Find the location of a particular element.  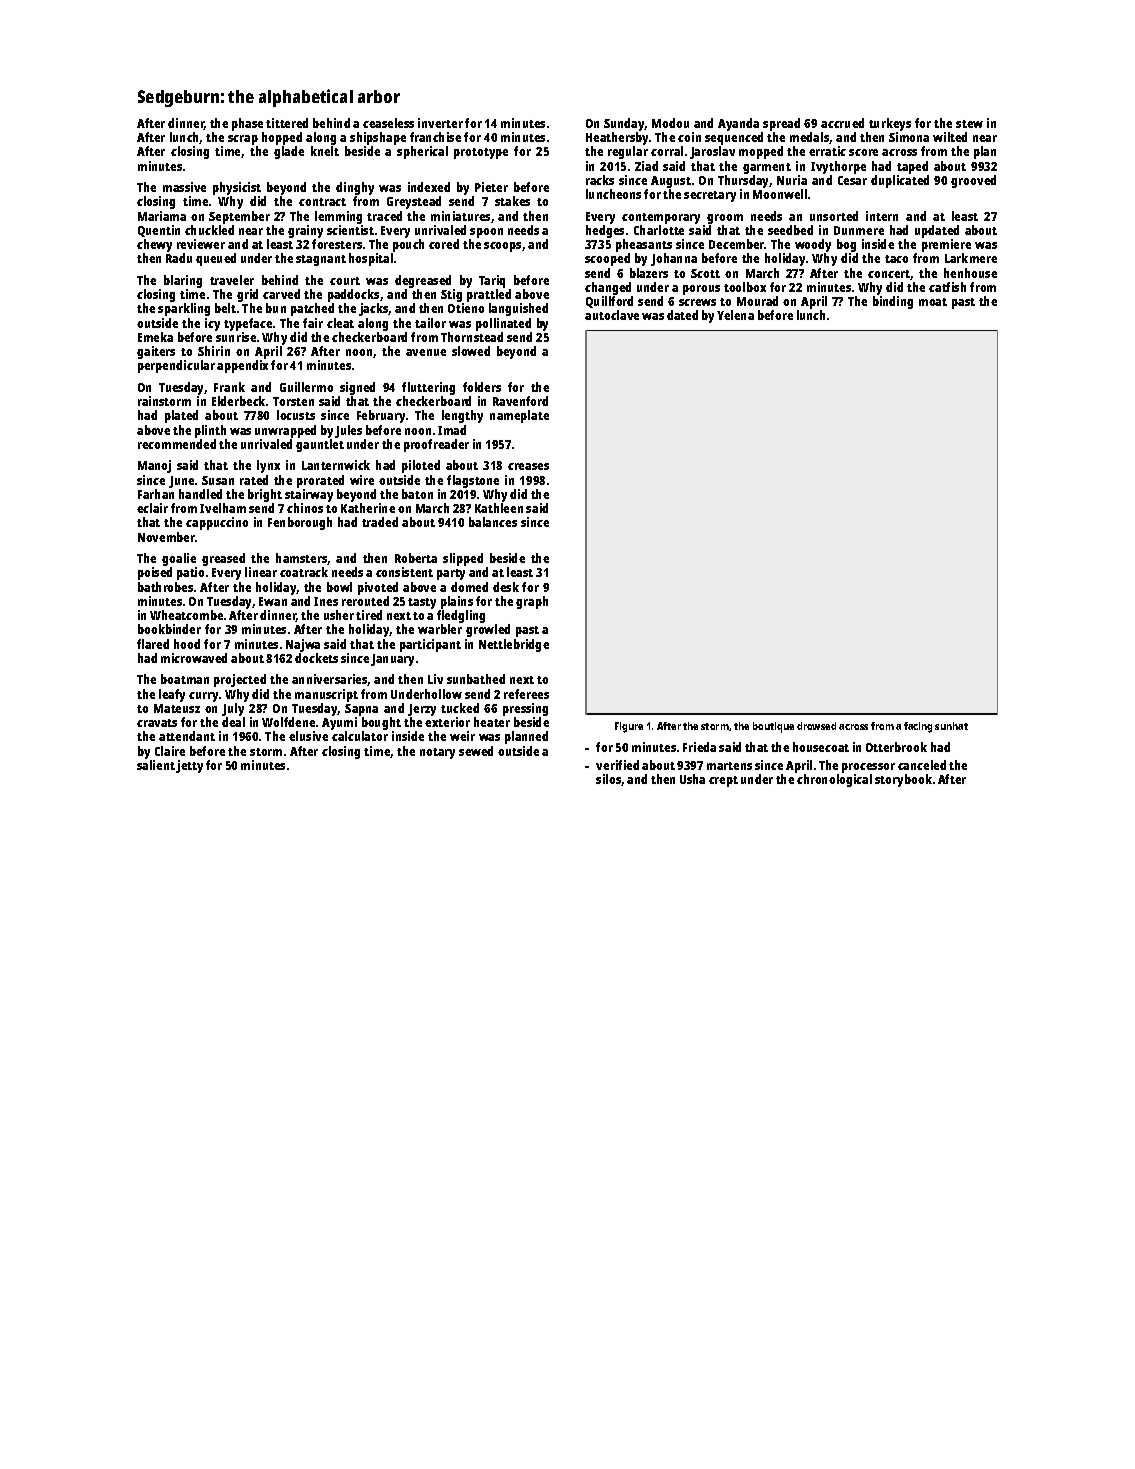

Ewan is located at coordinates (273, 601).
